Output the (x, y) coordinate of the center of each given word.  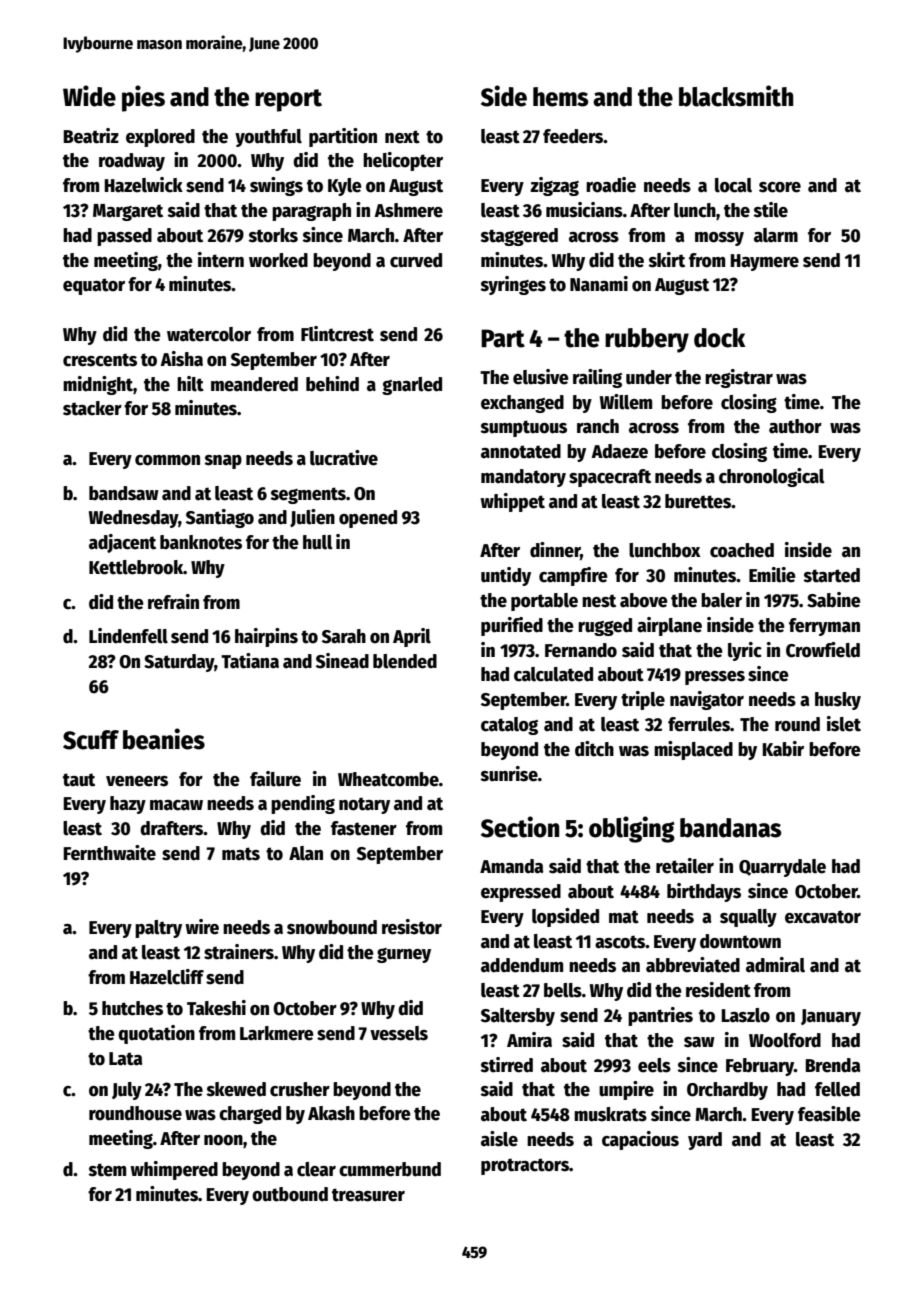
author (795, 426)
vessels (399, 1033)
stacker (92, 408)
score (780, 187)
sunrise (509, 774)
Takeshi (216, 1008)
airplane (669, 626)
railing (597, 378)
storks (273, 235)
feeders (573, 136)
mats (241, 854)
